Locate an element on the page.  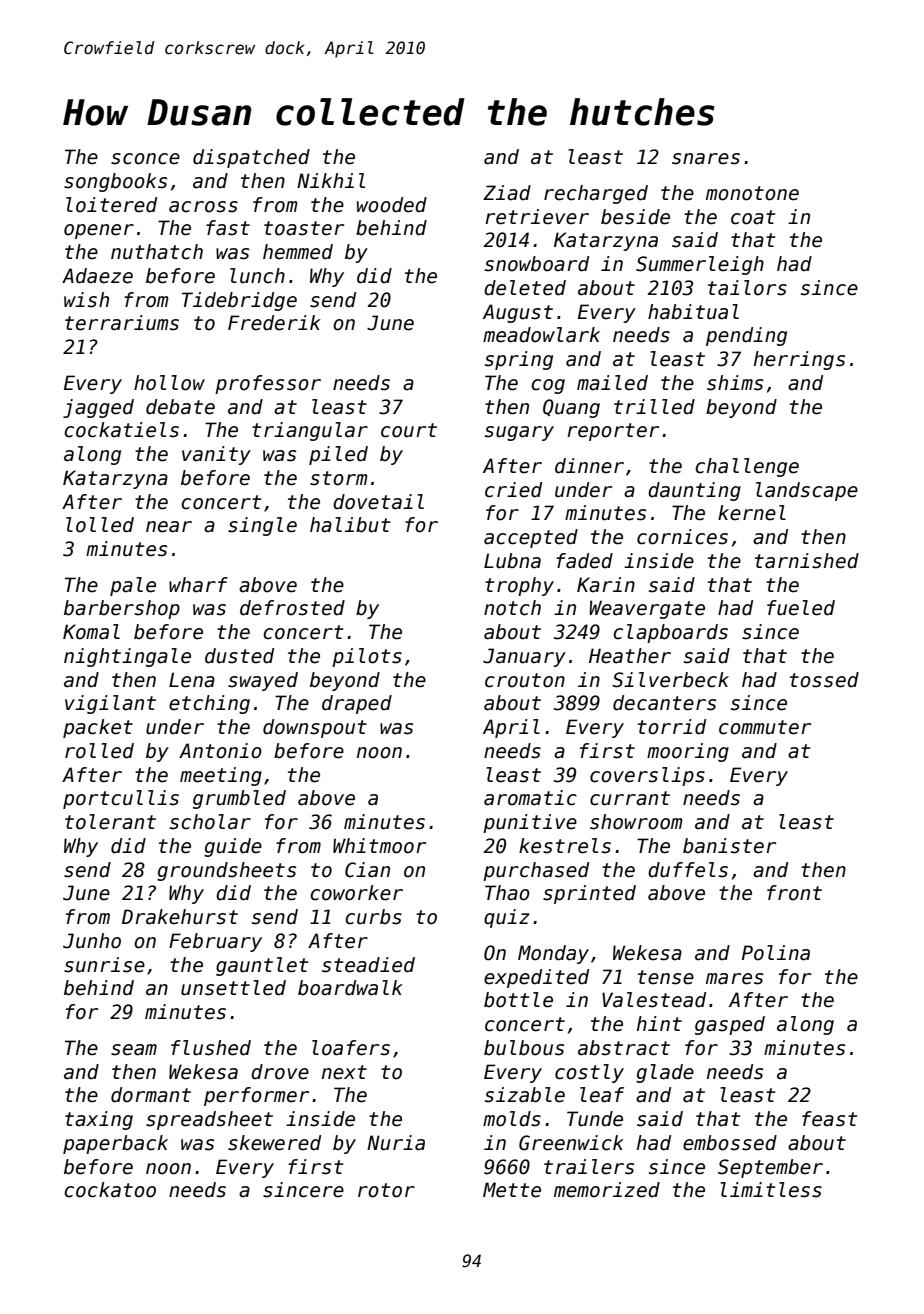
Tidebridge is located at coordinates (239, 301).
